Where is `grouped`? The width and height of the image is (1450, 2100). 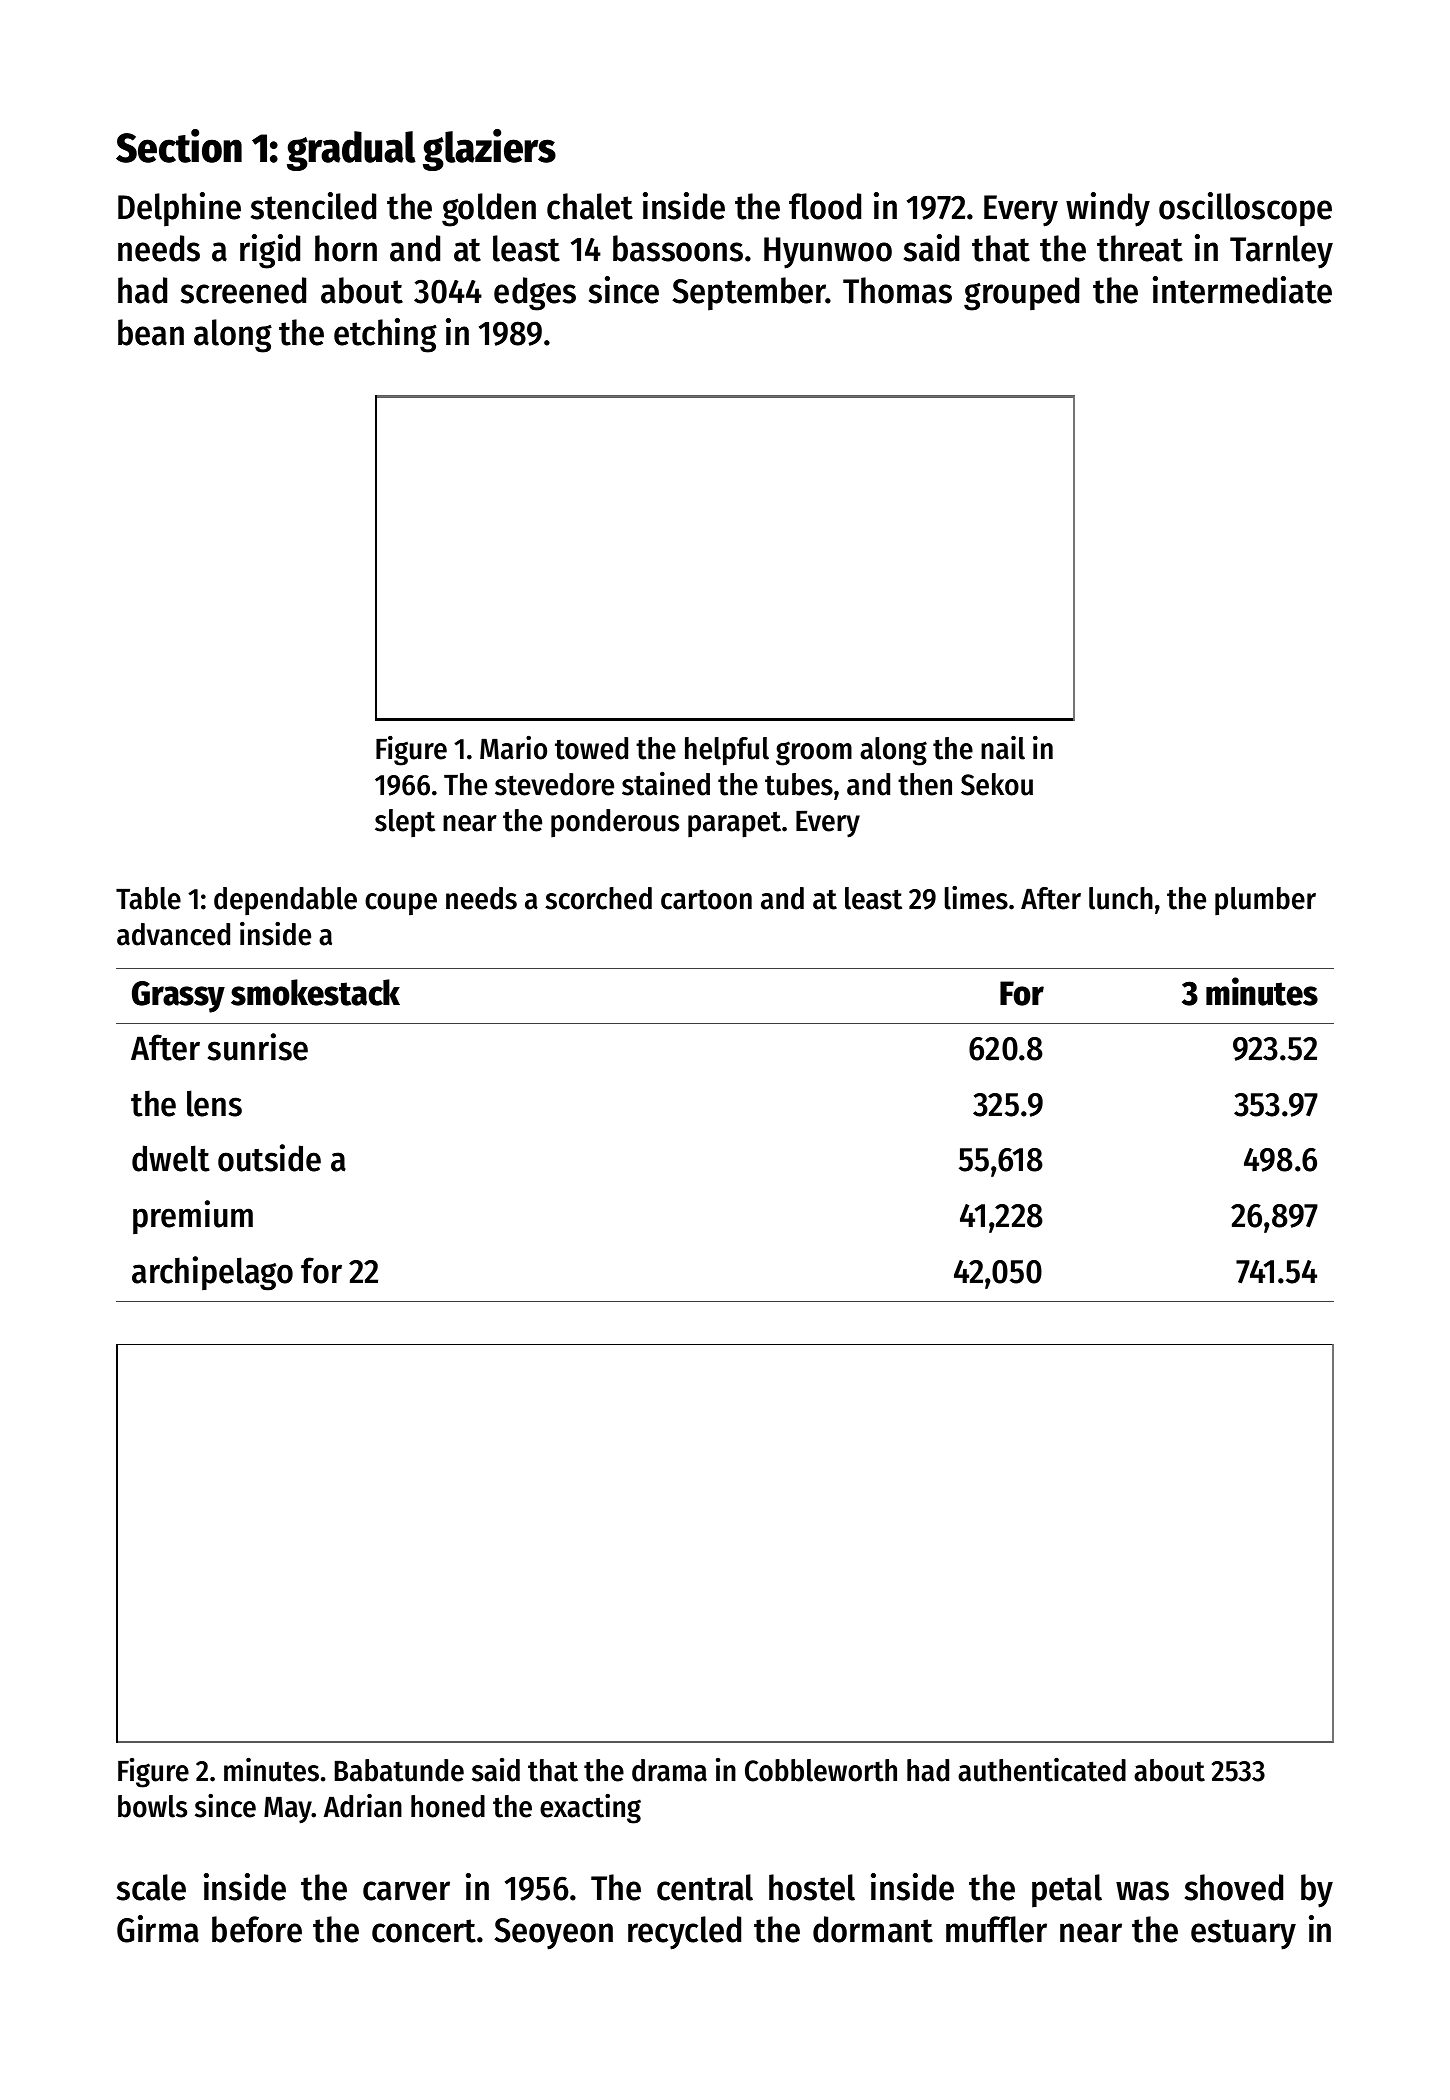
grouped is located at coordinates (1021, 294).
